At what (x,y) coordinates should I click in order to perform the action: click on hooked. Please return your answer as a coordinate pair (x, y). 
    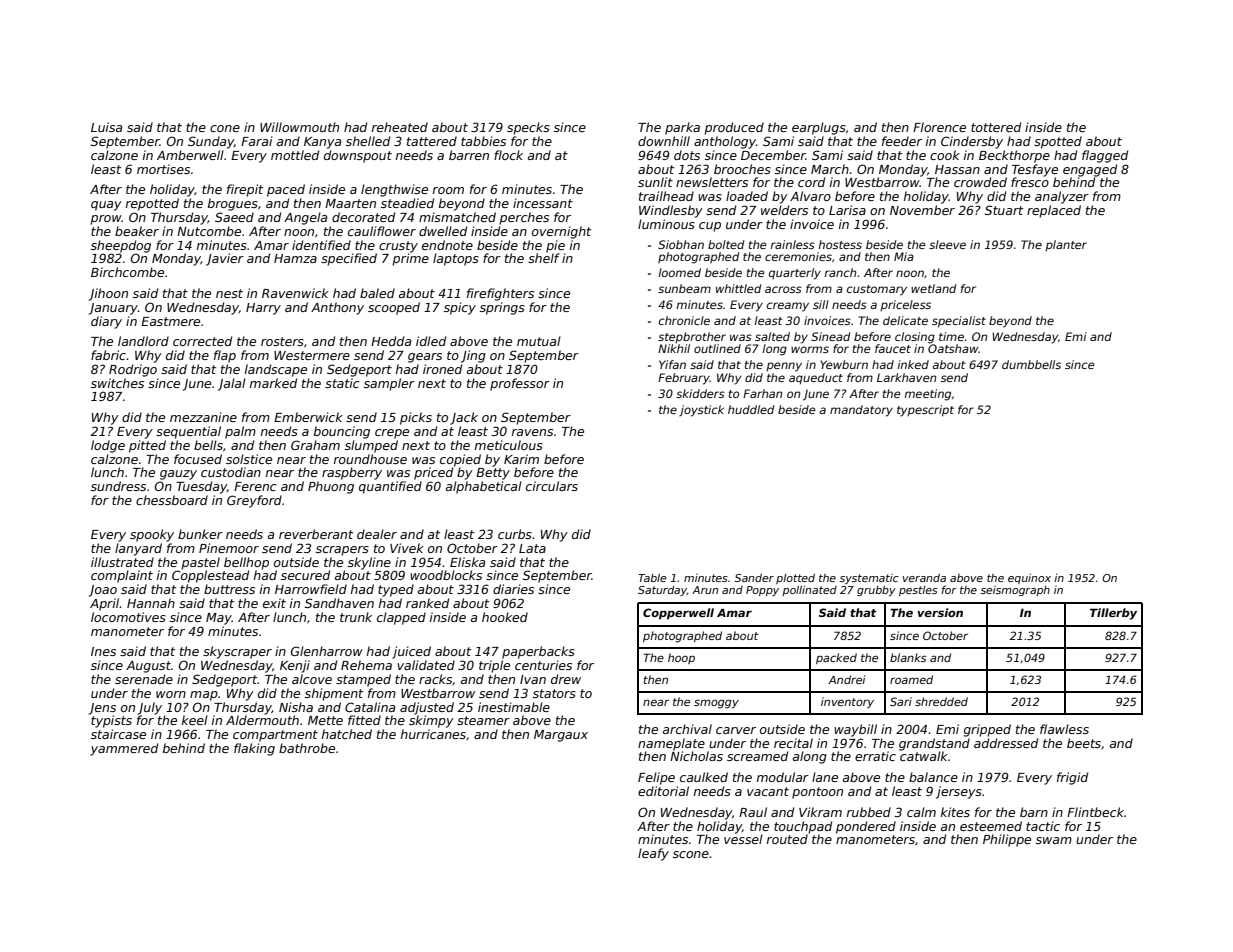
    Looking at the image, I should click on (505, 617).
